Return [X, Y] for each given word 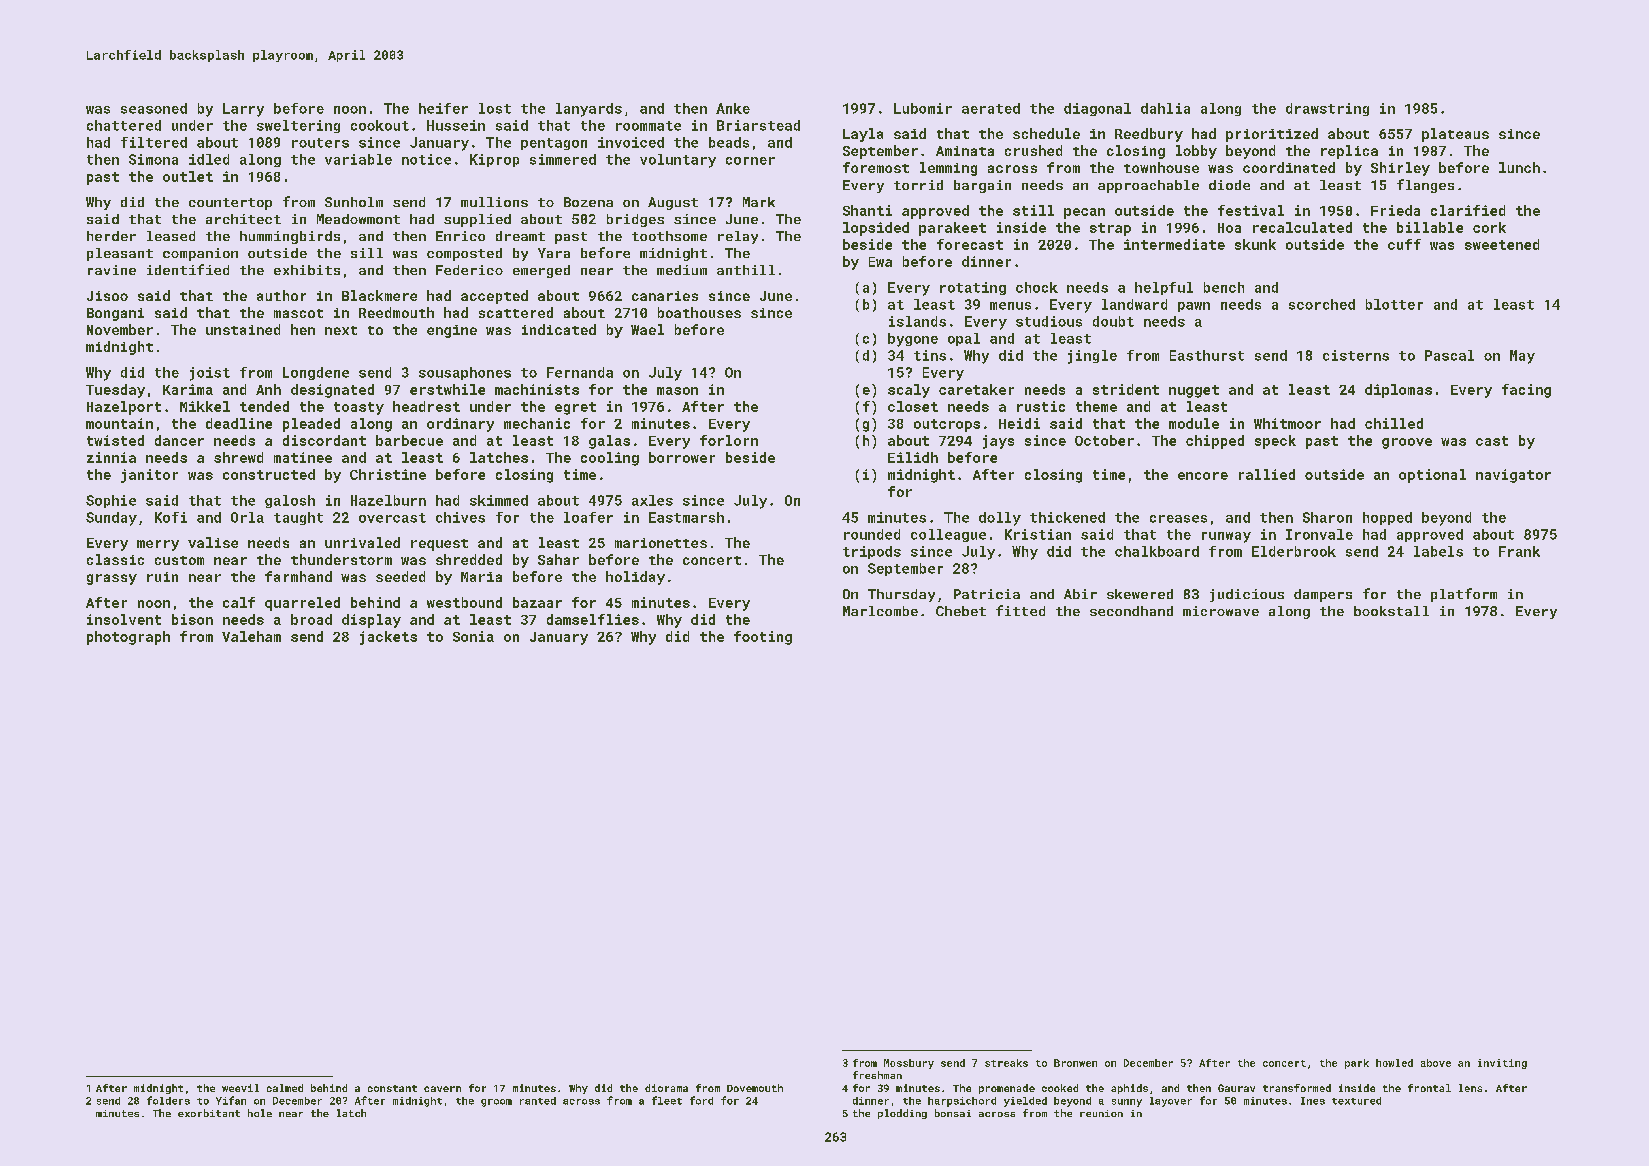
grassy [112, 579]
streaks [1006, 1063]
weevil [240, 1088]
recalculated [1302, 227]
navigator [1513, 476]
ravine [112, 270]
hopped [1387, 518]
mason [677, 391]
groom [496, 1103]
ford [701, 1100]
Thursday [901, 595]
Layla [863, 135]
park [1357, 1064]
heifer [443, 108]
